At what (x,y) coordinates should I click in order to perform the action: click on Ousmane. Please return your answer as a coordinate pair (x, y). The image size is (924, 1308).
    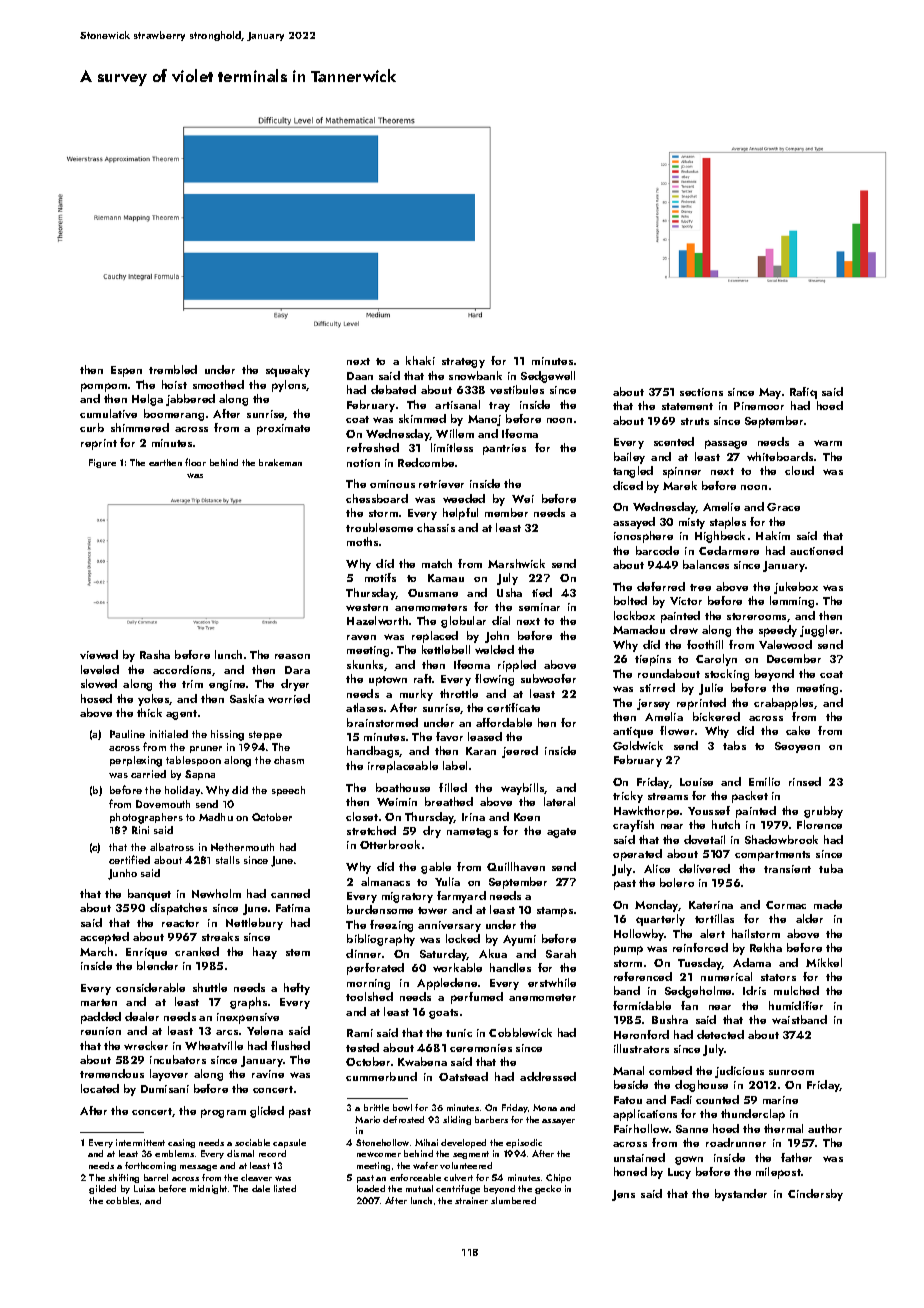
    Looking at the image, I should click on (433, 593).
